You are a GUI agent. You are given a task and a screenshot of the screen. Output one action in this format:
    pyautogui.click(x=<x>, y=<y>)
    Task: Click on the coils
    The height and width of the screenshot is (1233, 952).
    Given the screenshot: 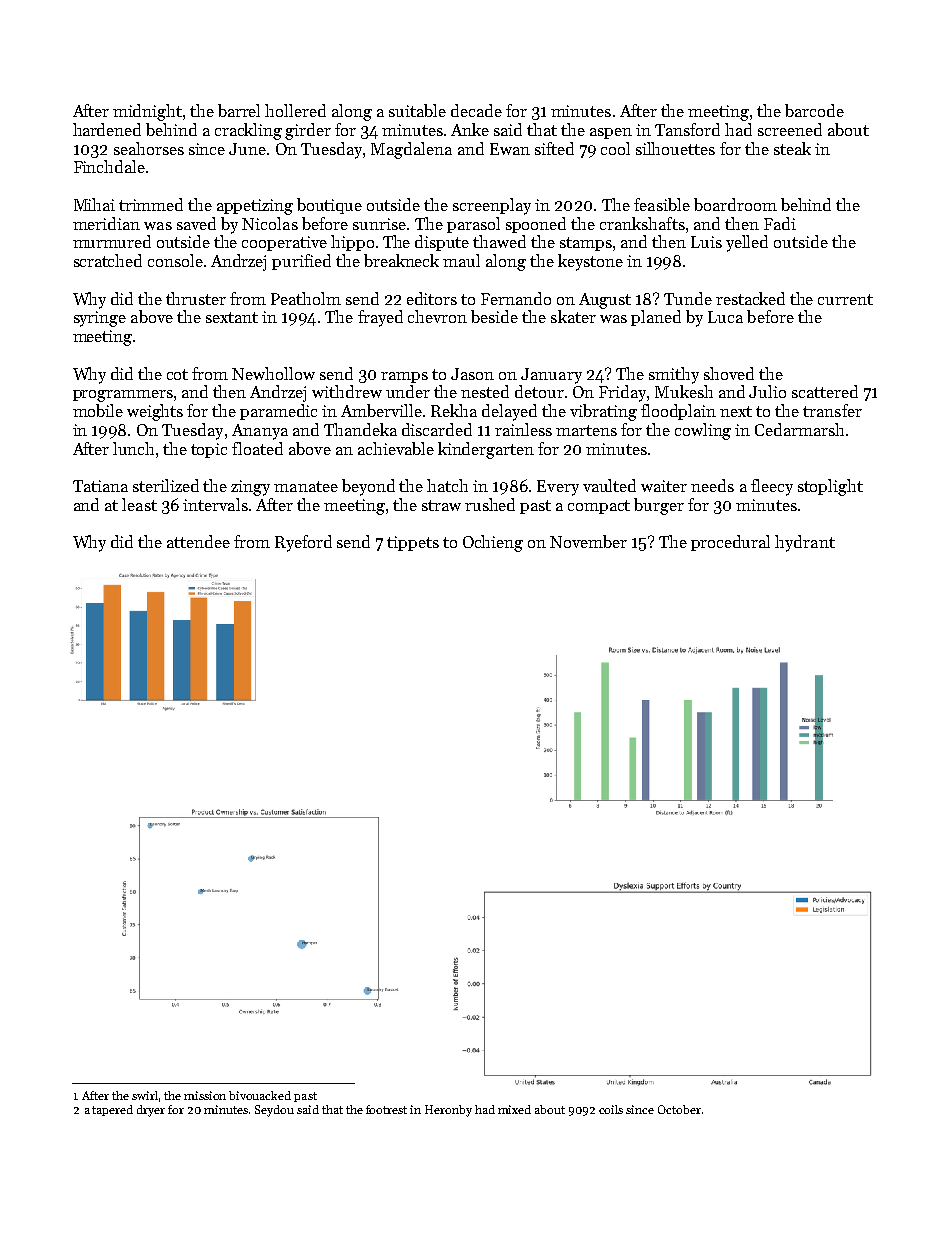 What is the action you would take?
    pyautogui.click(x=611, y=1109)
